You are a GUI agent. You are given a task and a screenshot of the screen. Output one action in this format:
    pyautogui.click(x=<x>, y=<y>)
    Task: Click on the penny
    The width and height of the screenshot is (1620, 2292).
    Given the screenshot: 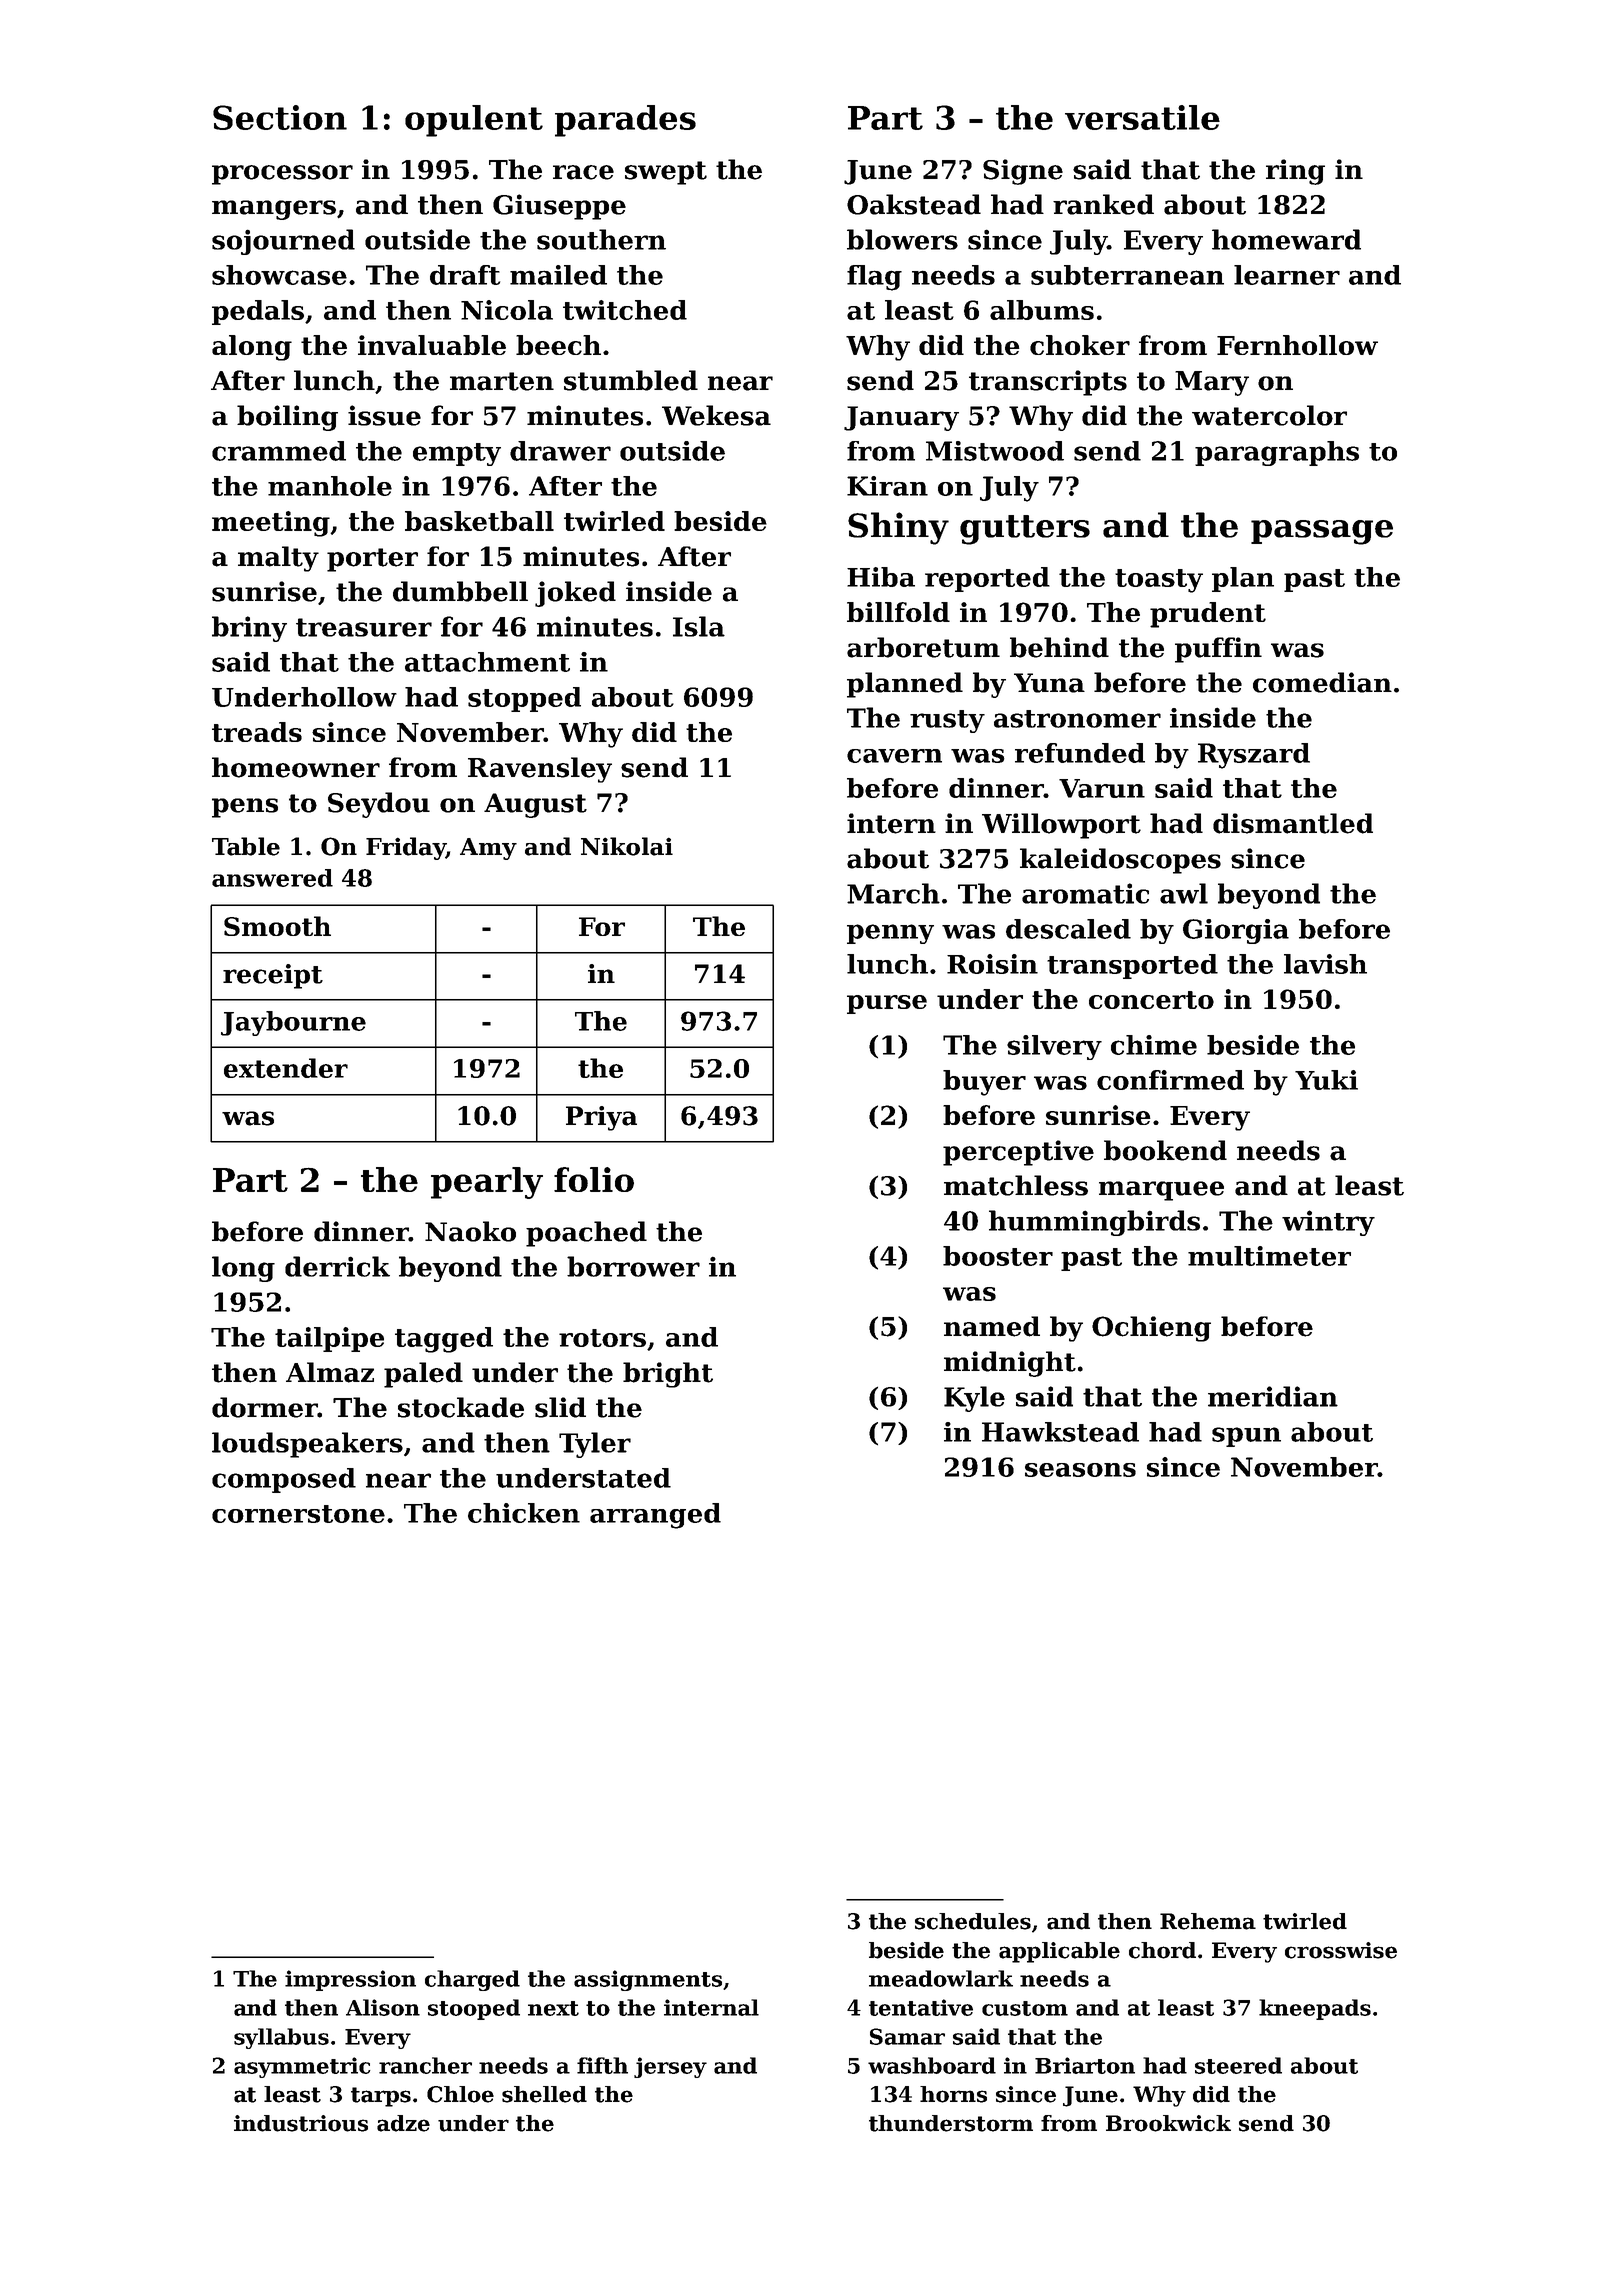 What is the action you would take?
    pyautogui.click(x=890, y=934)
